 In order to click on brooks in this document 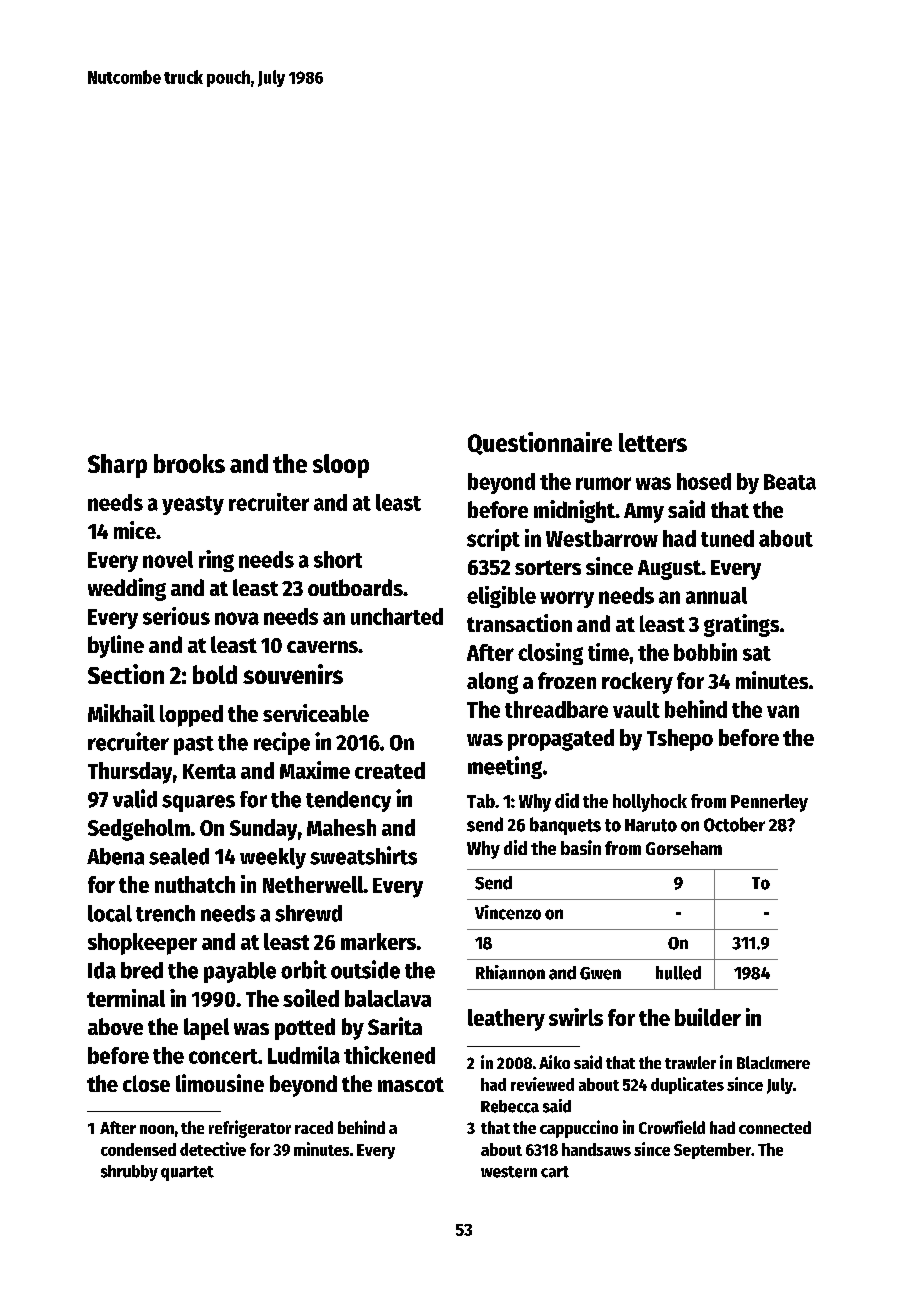, I will do `click(189, 463)`.
